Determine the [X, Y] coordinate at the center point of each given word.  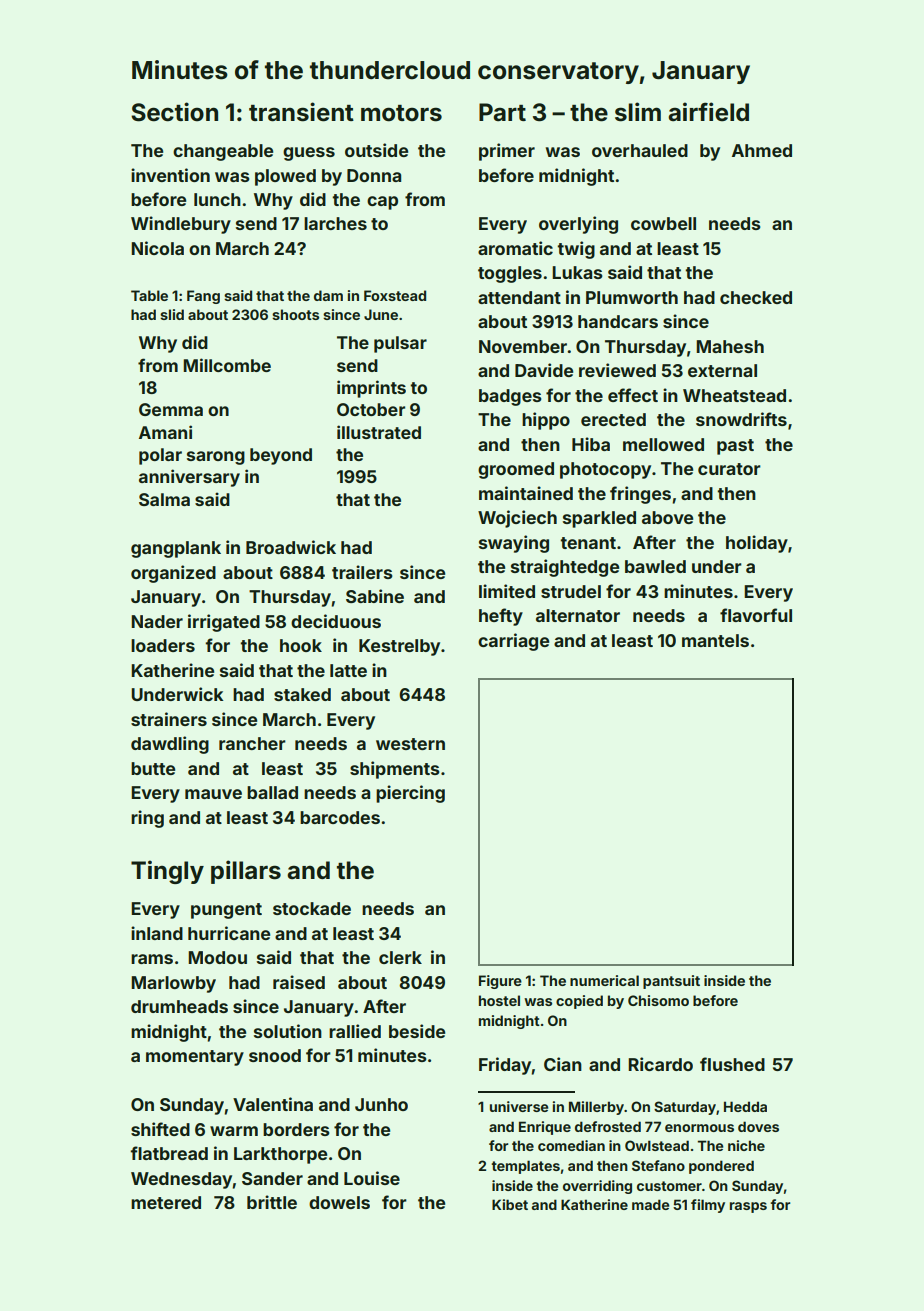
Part [502, 112]
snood [275, 1055]
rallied [355, 1031]
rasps [748, 1207]
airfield [708, 112]
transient [301, 112]
